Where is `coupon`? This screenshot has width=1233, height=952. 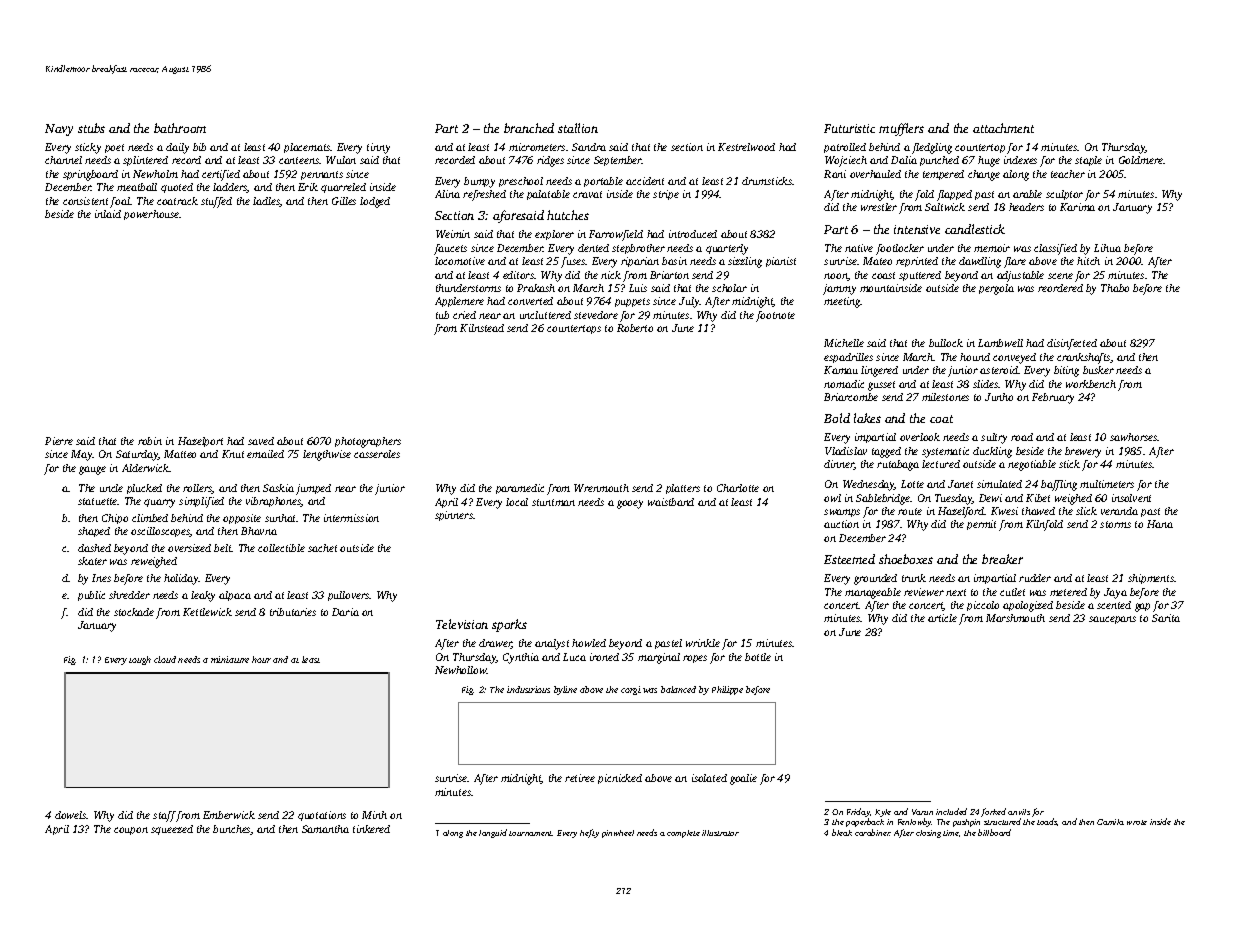
coupon is located at coordinates (131, 831).
